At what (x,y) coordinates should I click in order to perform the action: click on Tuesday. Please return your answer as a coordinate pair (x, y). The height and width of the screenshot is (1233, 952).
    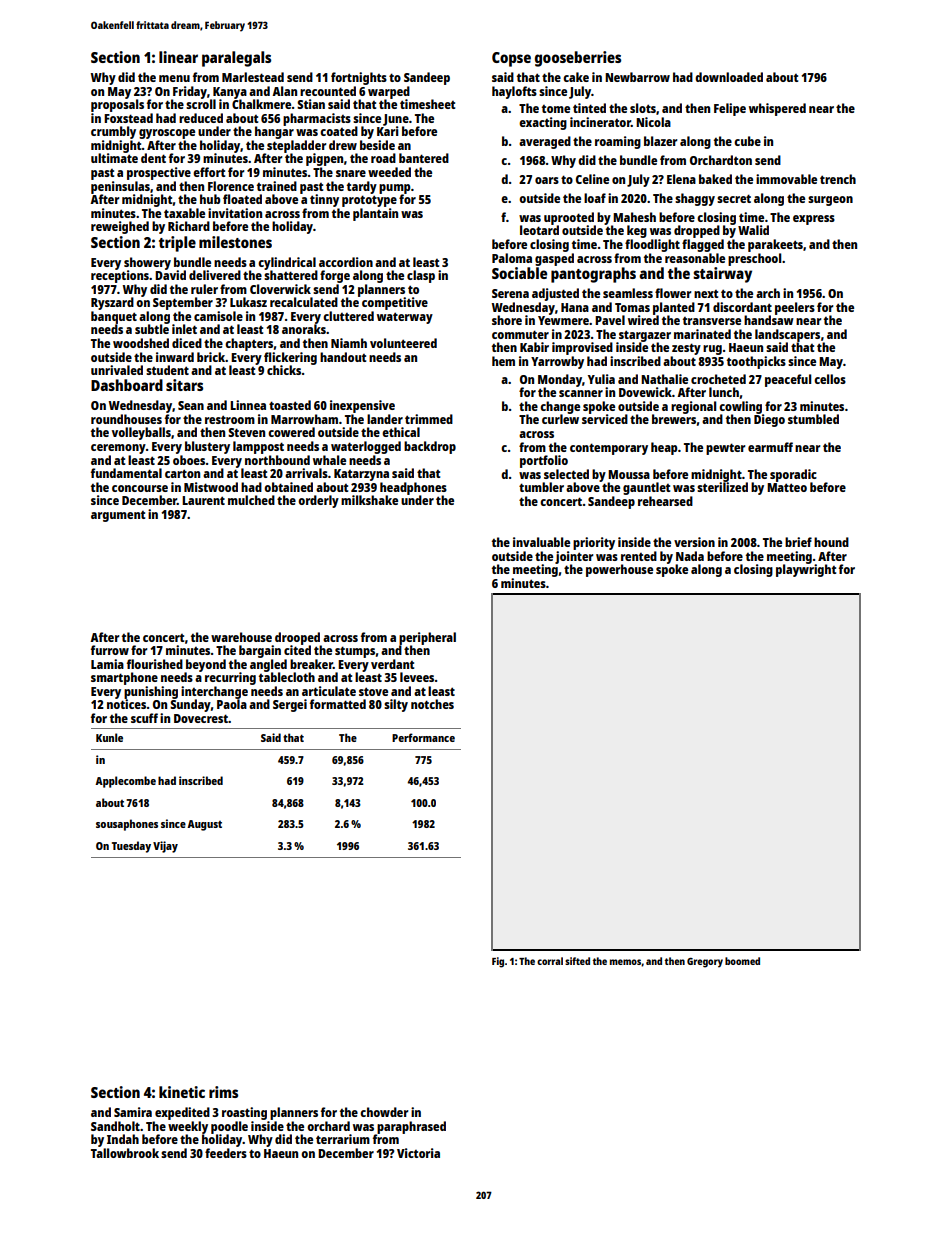
    Looking at the image, I should click on (131, 847).
